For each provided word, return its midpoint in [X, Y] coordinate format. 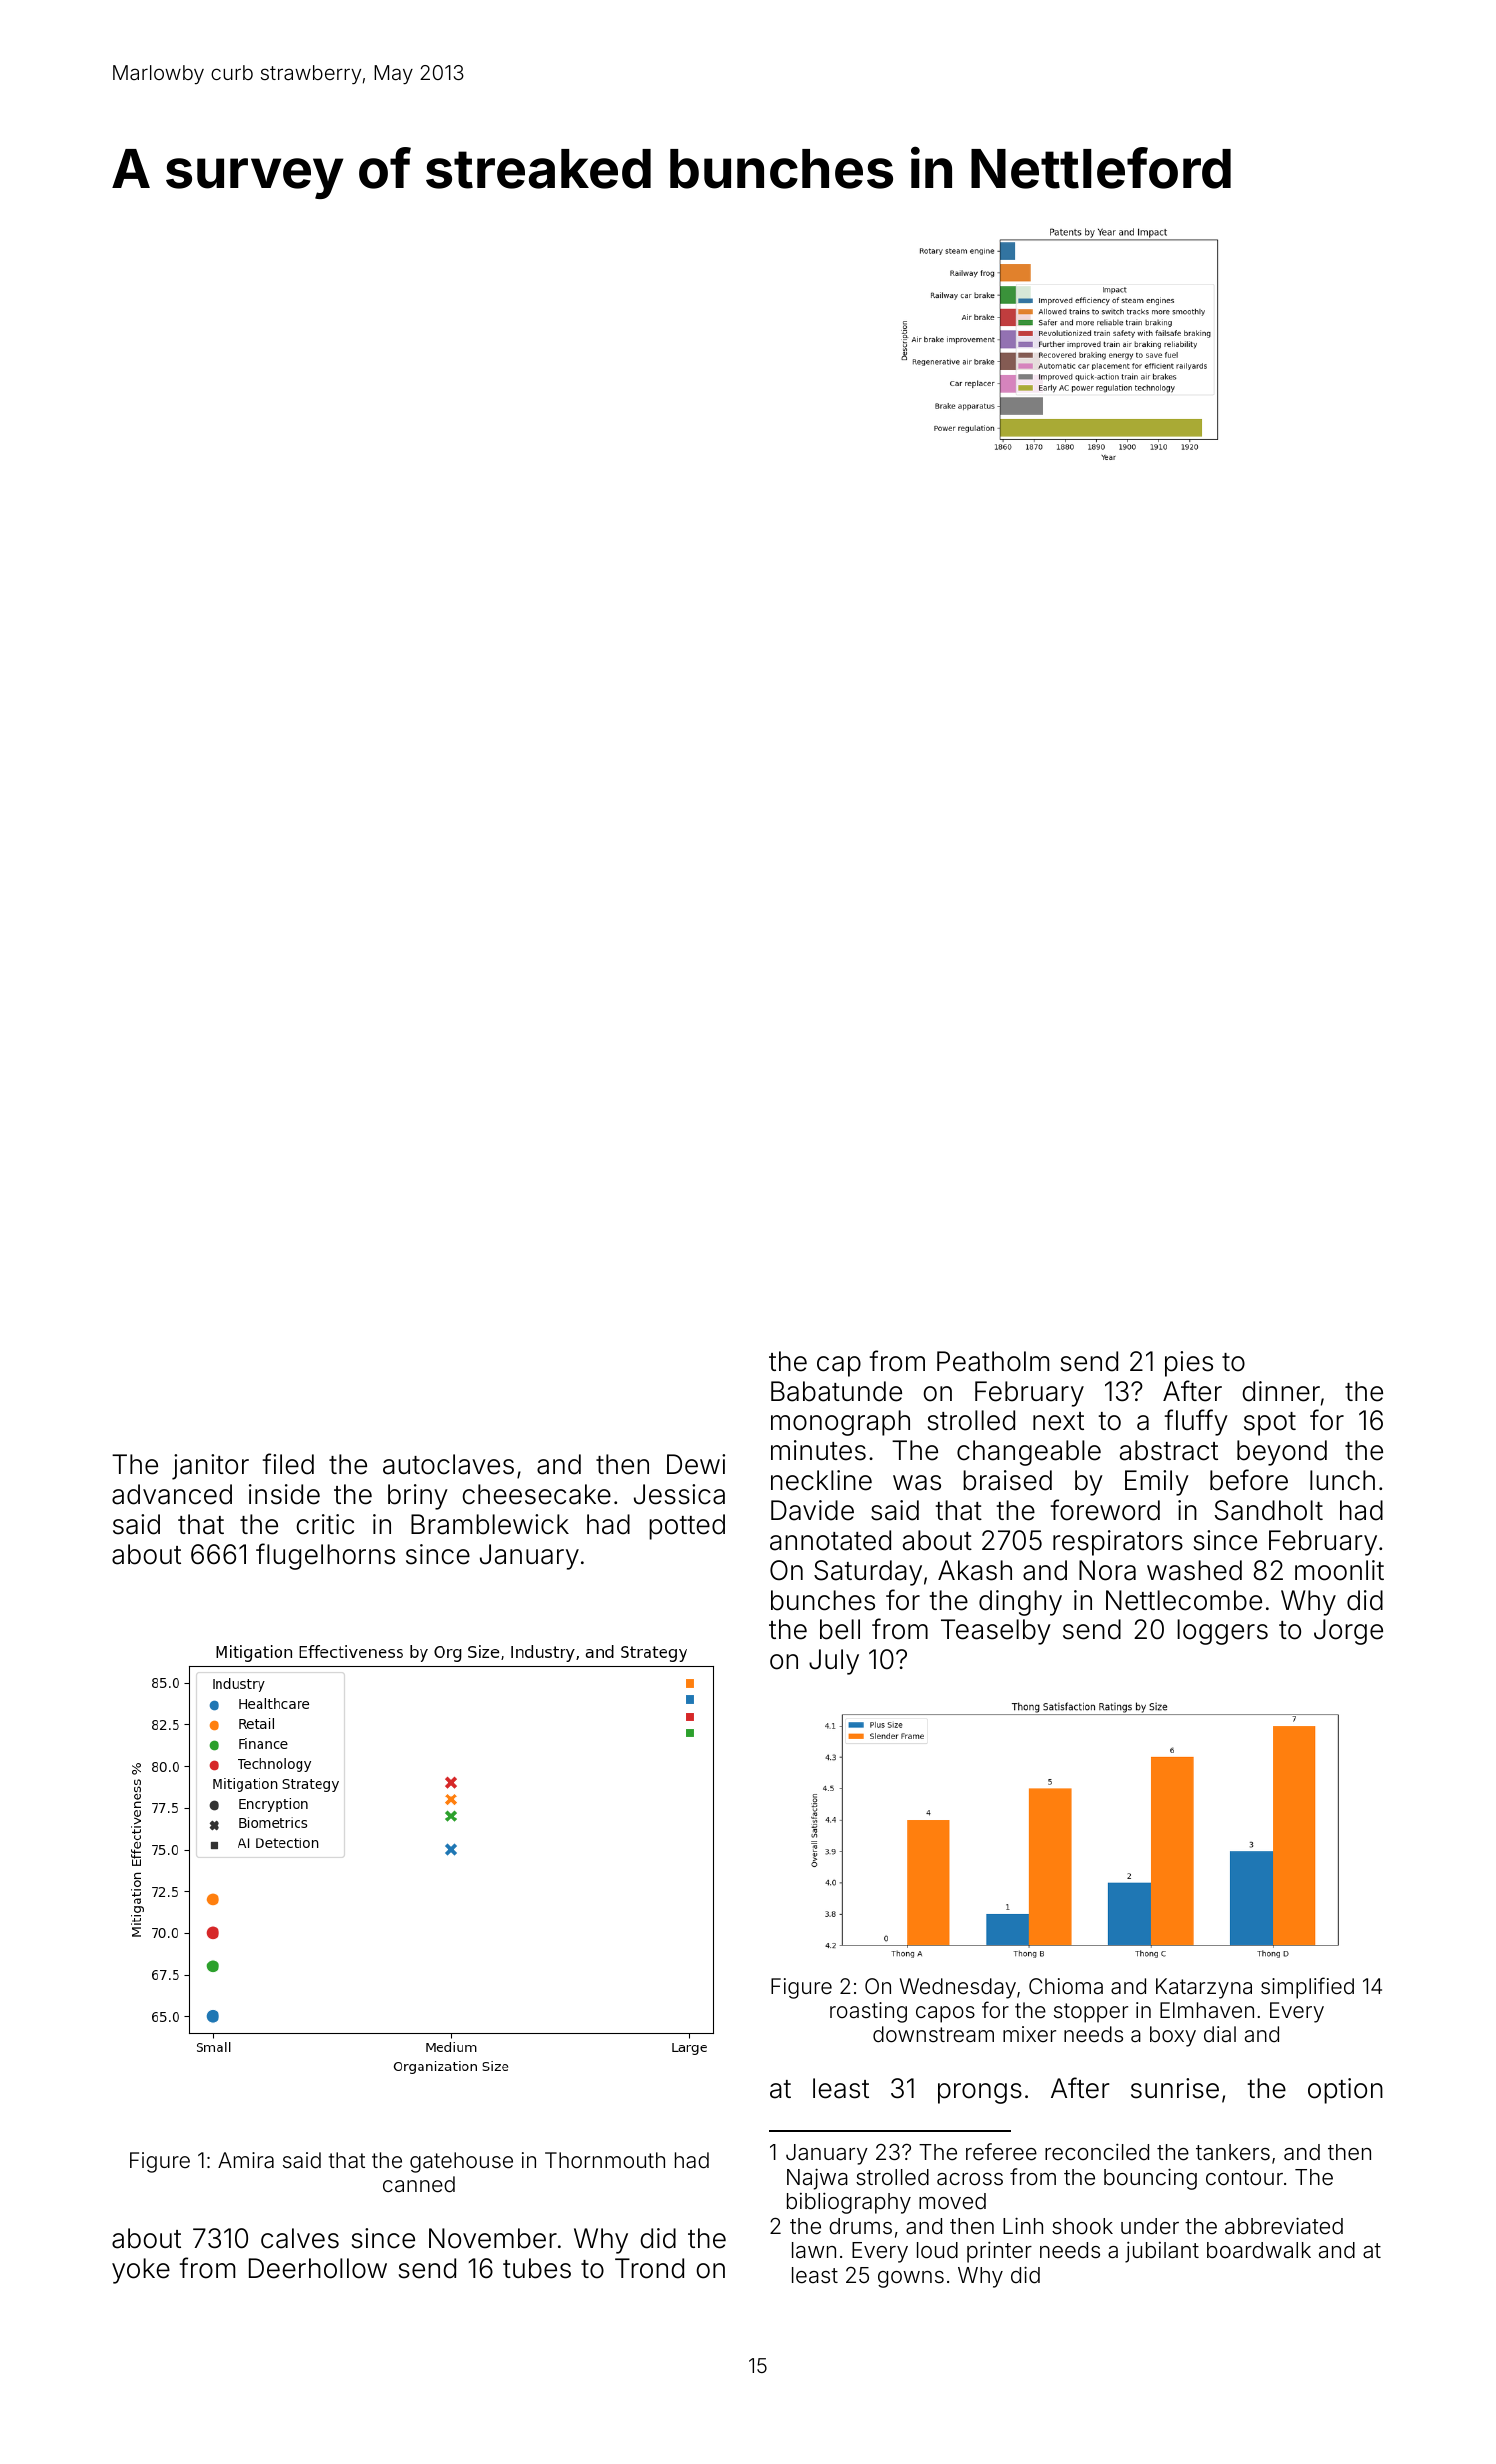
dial [1220, 2034]
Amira [246, 2160]
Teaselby [996, 1632]
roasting [868, 2012]
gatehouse [461, 2162]
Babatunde [836, 1391]
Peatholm [993, 1361]
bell [840, 1629]
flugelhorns [325, 1556]
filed [288, 1464]
